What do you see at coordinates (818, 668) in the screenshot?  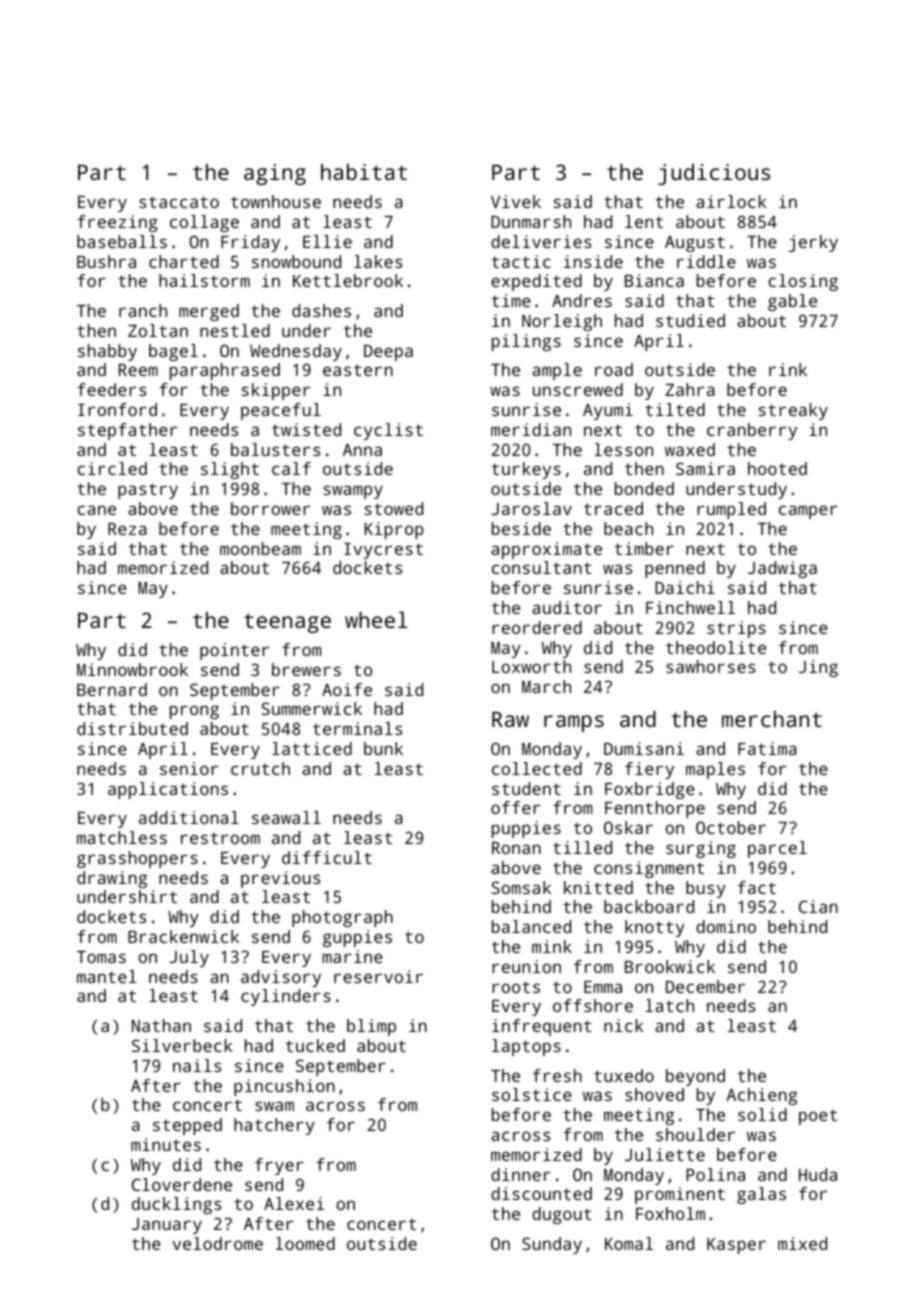 I see `Jing` at bounding box center [818, 668].
